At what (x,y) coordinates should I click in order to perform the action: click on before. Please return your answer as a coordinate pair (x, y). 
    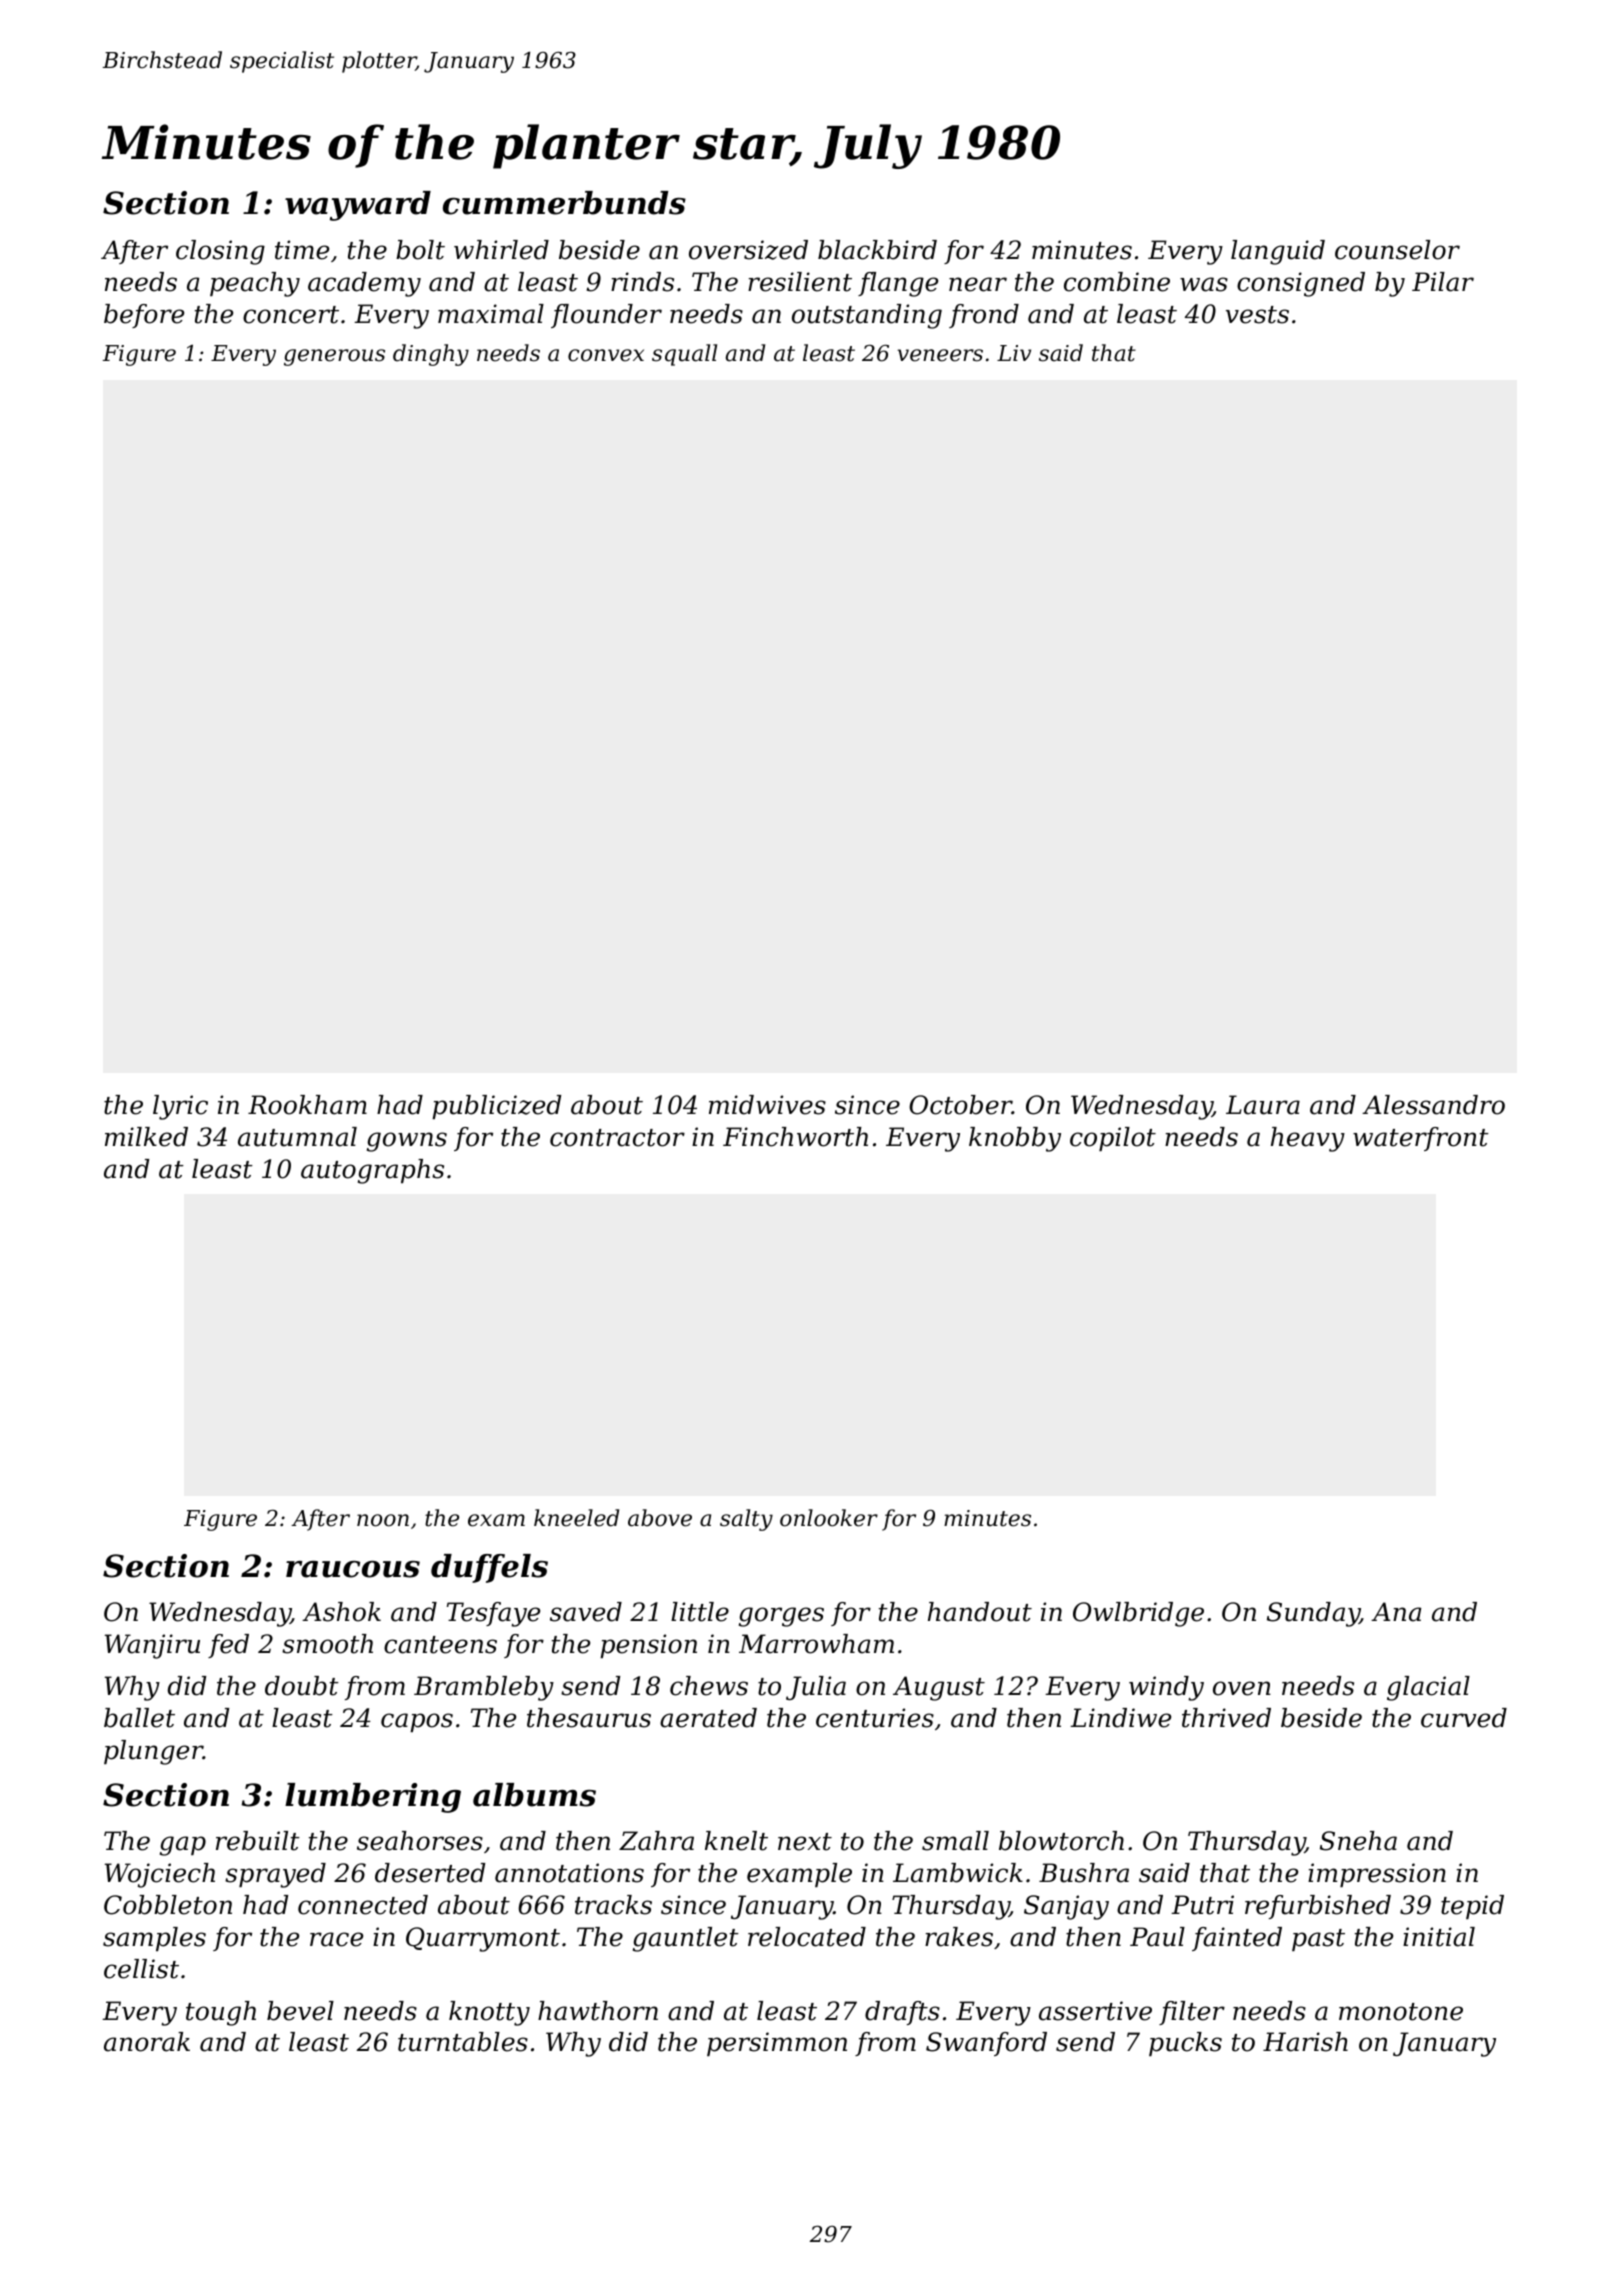
    Looking at the image, I should click on (144, 316).
